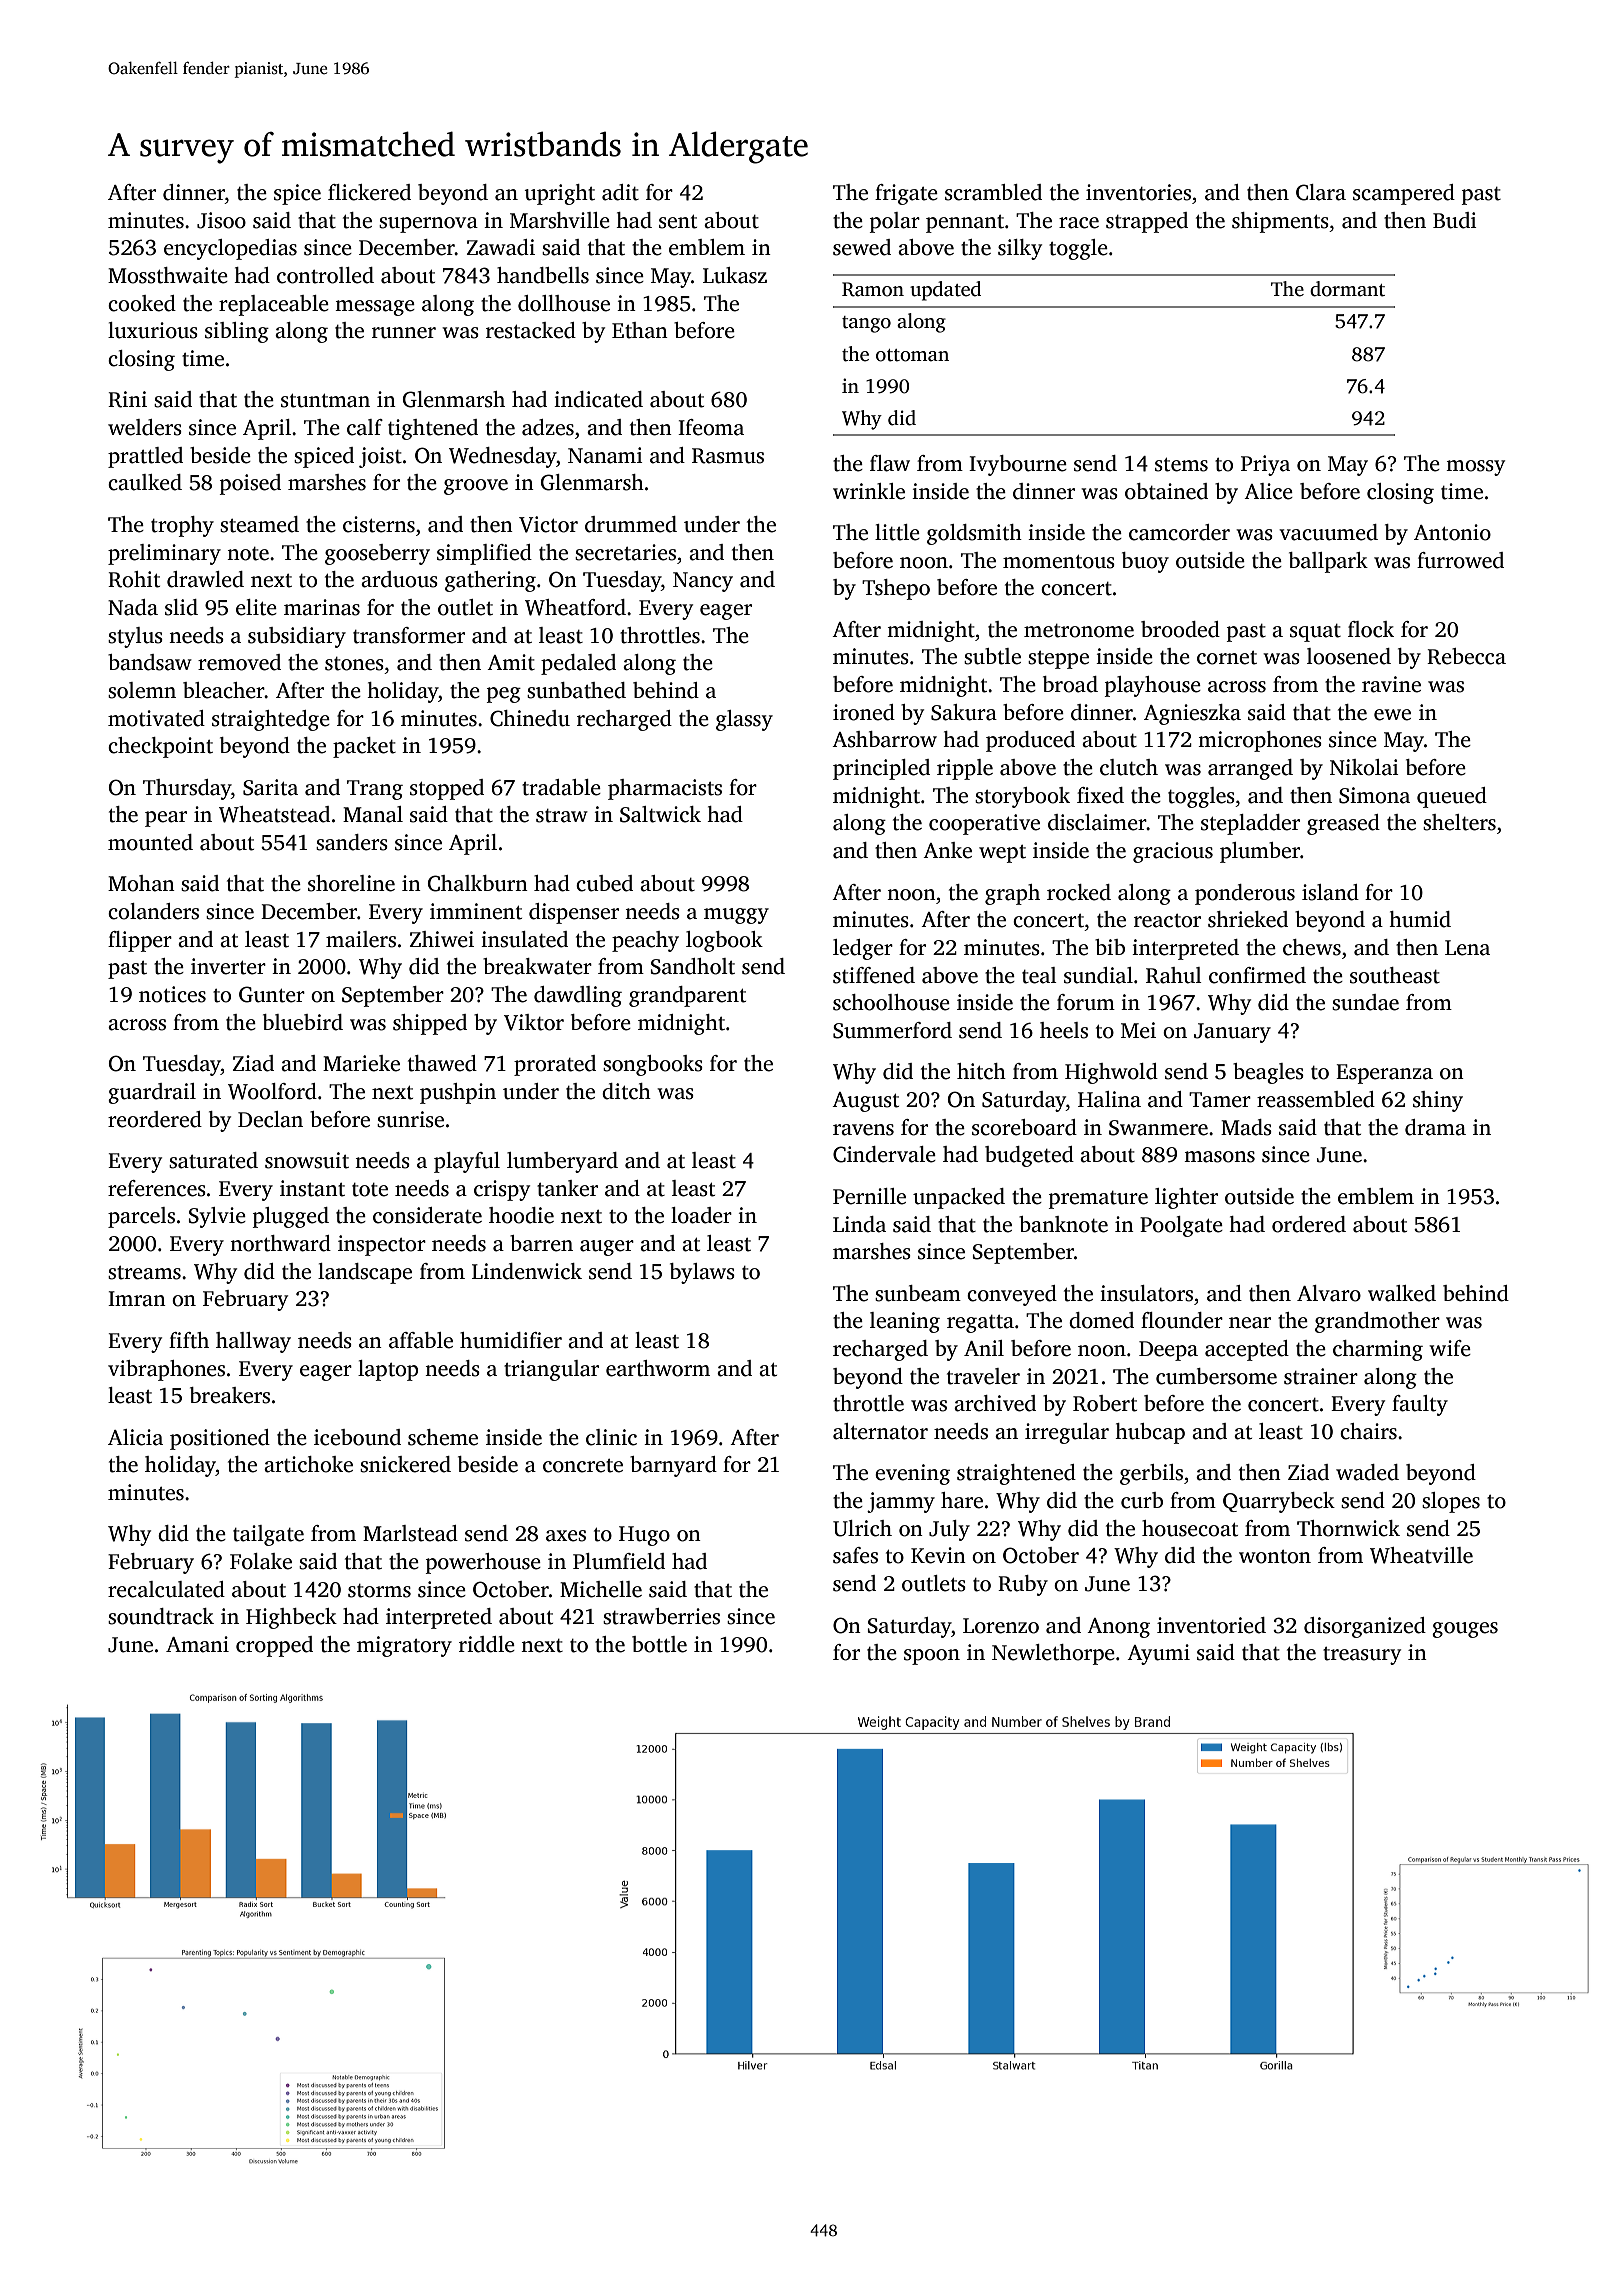 This screenshot has width=1620, height=2292. I want to click on ironed, so click(864, 712).
